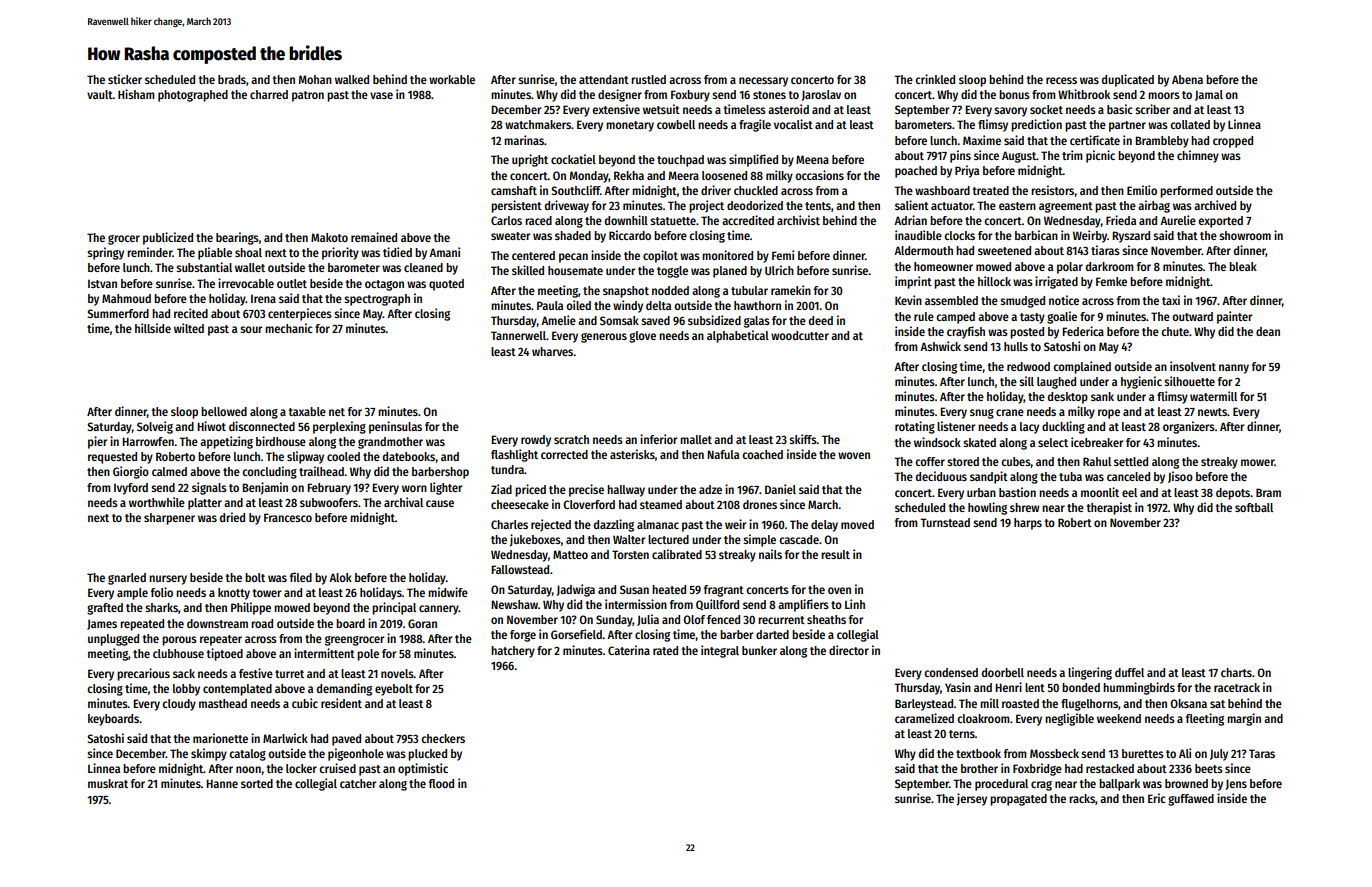 The height and width of the image is (887, 1372). What do you see at coordinates (232, 79) in the image?
I see `brads` at bounding box center [232, 79].
